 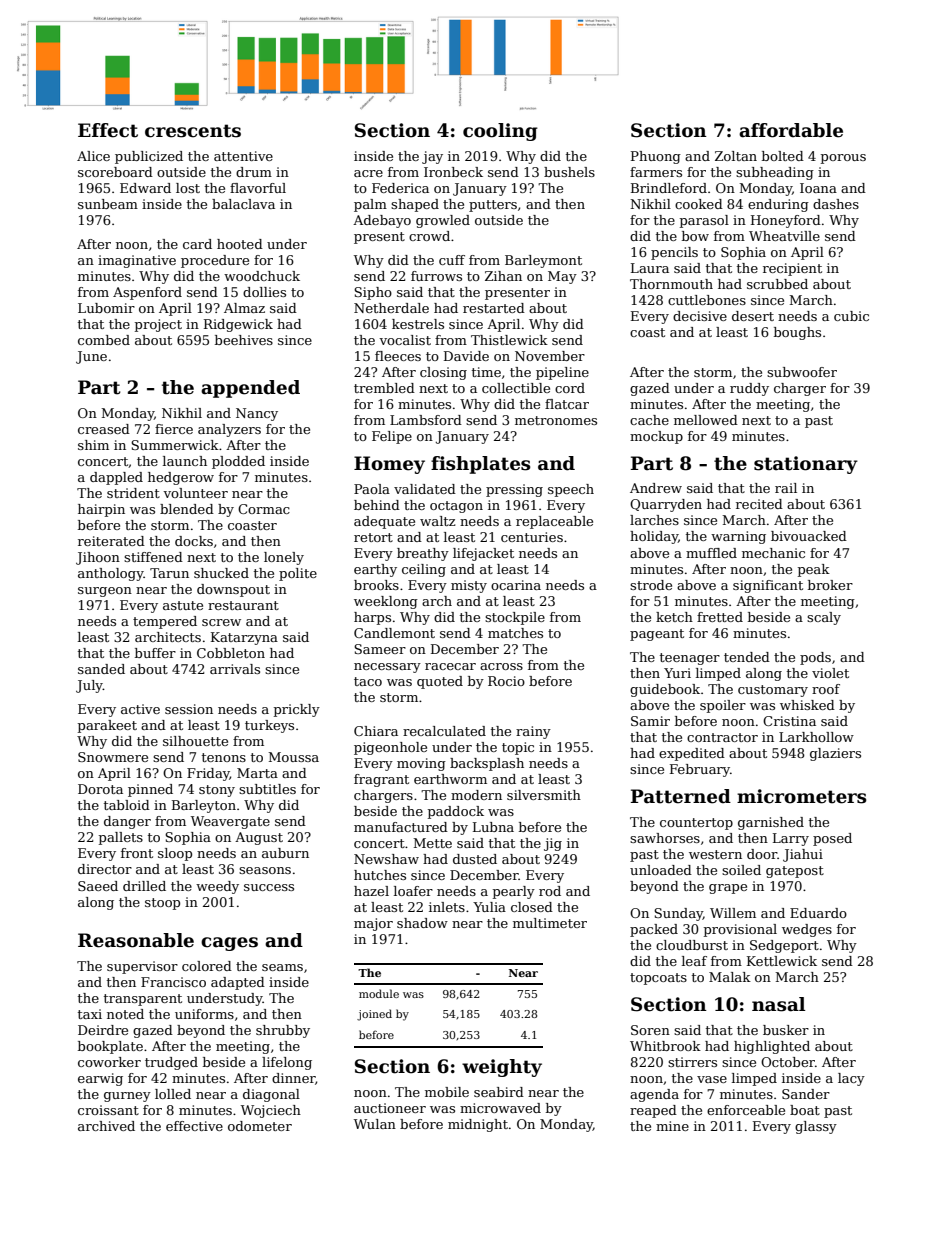 I want to click on attentive, so click(x=243, y=156).
